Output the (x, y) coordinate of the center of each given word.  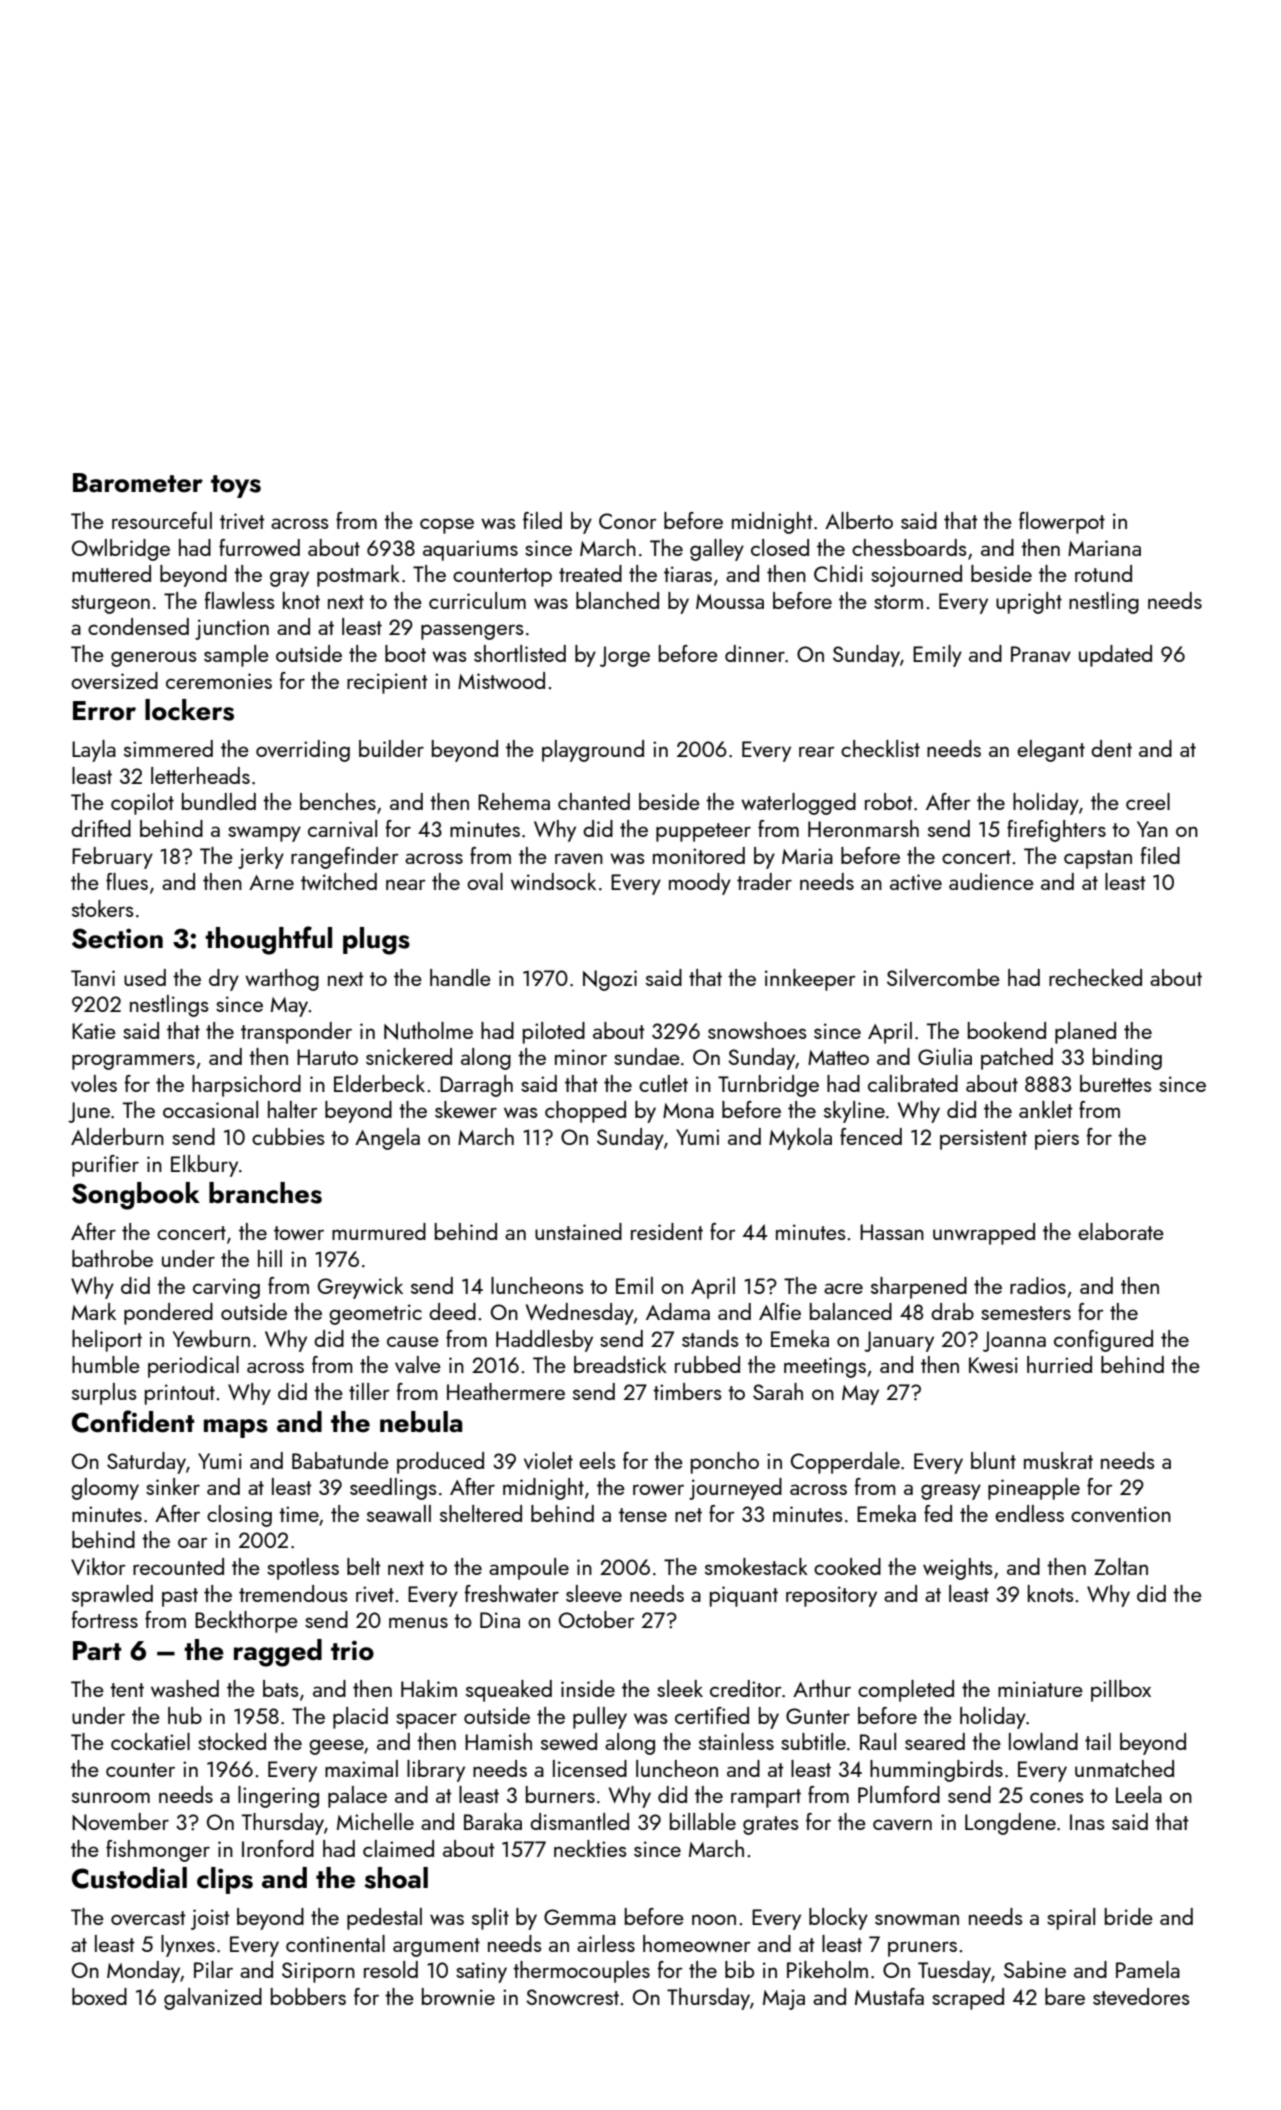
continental (335, 1943)
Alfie (780, 1311)
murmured (379, 1231)
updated (1115, 656)
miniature (1040, 1689)
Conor (628, 521)
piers (1057, 1139)
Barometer (138, 483)
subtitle (813, 1741)
